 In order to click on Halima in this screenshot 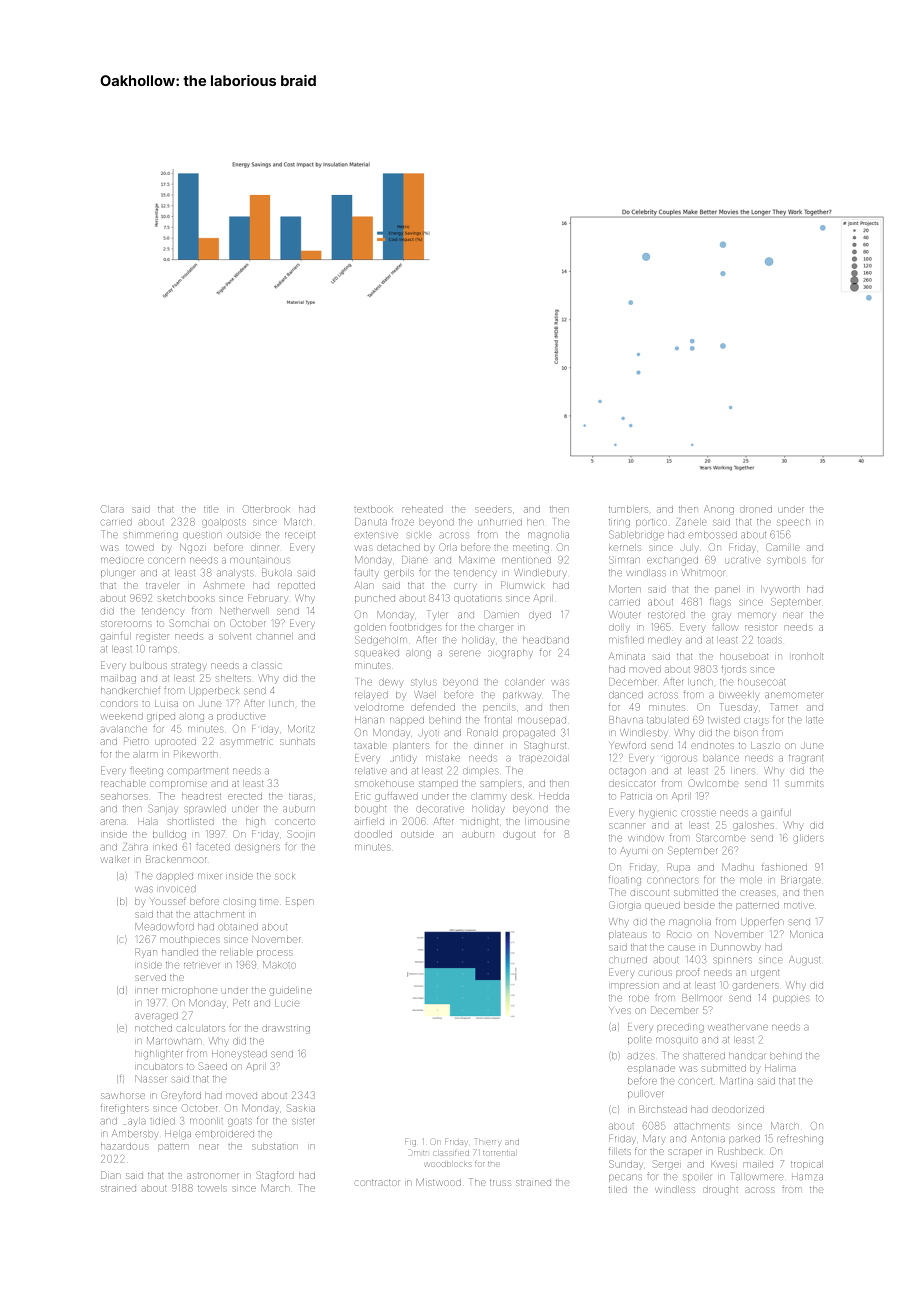, I will do `click(780, 1069)`.
